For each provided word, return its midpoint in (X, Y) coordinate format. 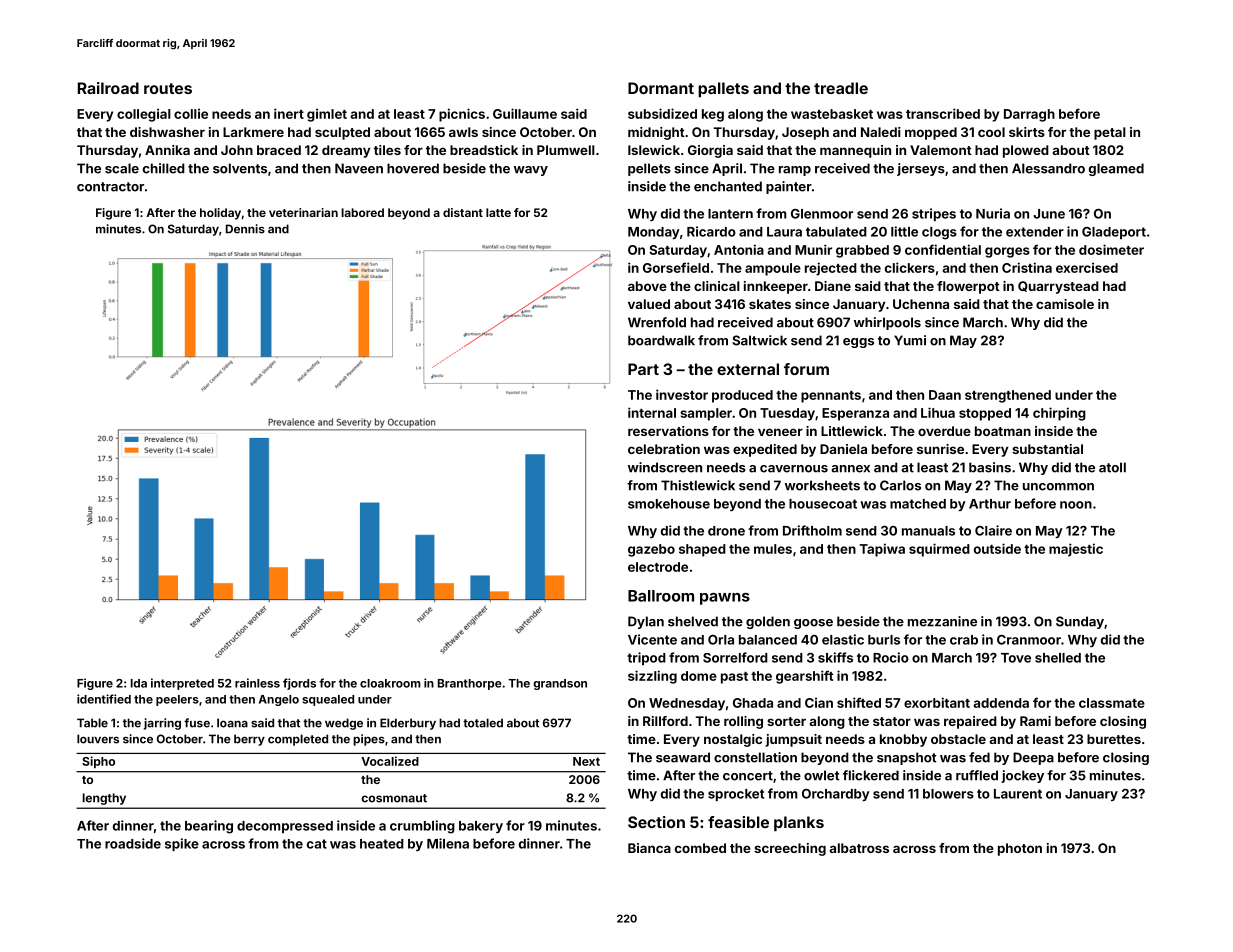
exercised (1087, 267)
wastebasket (832, 114)
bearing (209, 827)
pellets (649, 169)
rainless (257, 683)
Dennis (245, 229)
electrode (658, 567)
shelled (1058, 658)
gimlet (327, 115)
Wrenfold (657, 322)
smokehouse (669, 504)
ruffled (977, 775)
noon (1076, 505)
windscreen (665, 467)
